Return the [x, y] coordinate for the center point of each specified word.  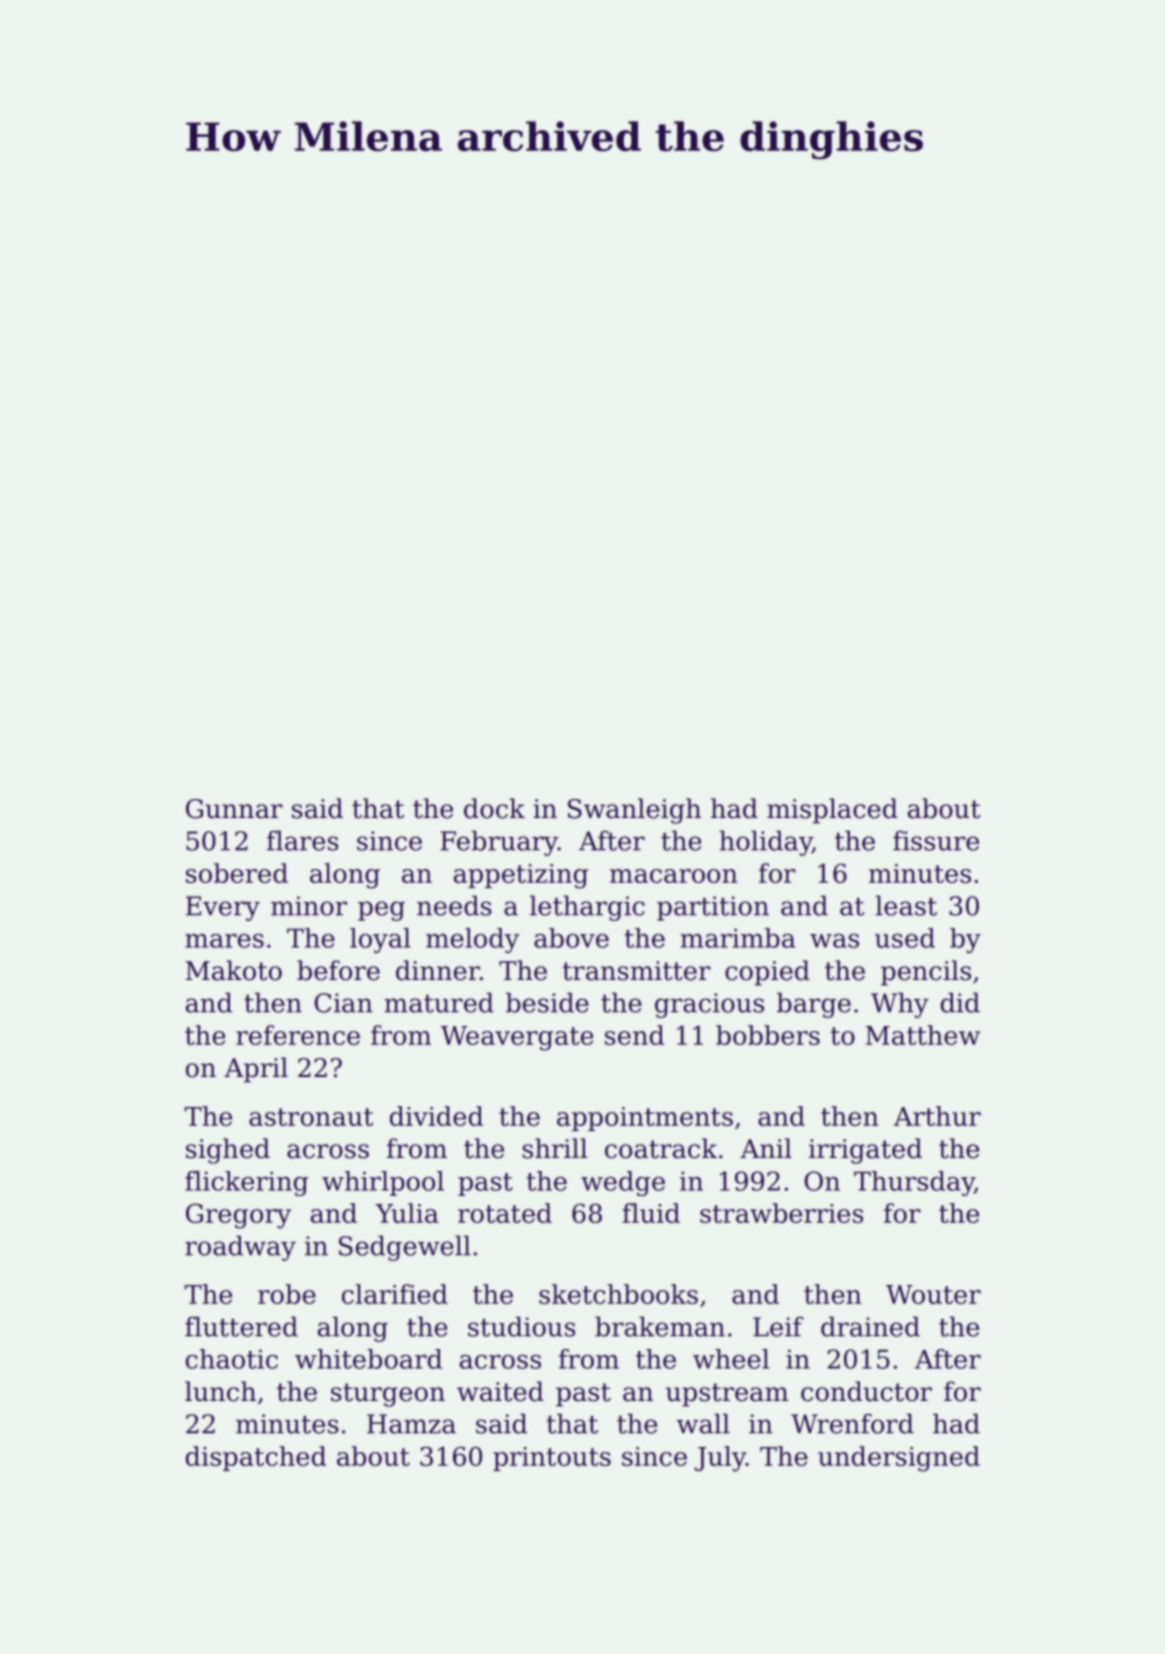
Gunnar [234, 809]
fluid [651, 1213]
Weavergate [517, 1038]
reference [298, 1035]
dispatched [256, 1458]
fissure [936, 841]
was [834, 941]
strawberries [781, 1213]
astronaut [311, 1117]
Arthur [937, 1116]
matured [439, 1002]
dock [494, 808]
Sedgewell [405, 1248]
